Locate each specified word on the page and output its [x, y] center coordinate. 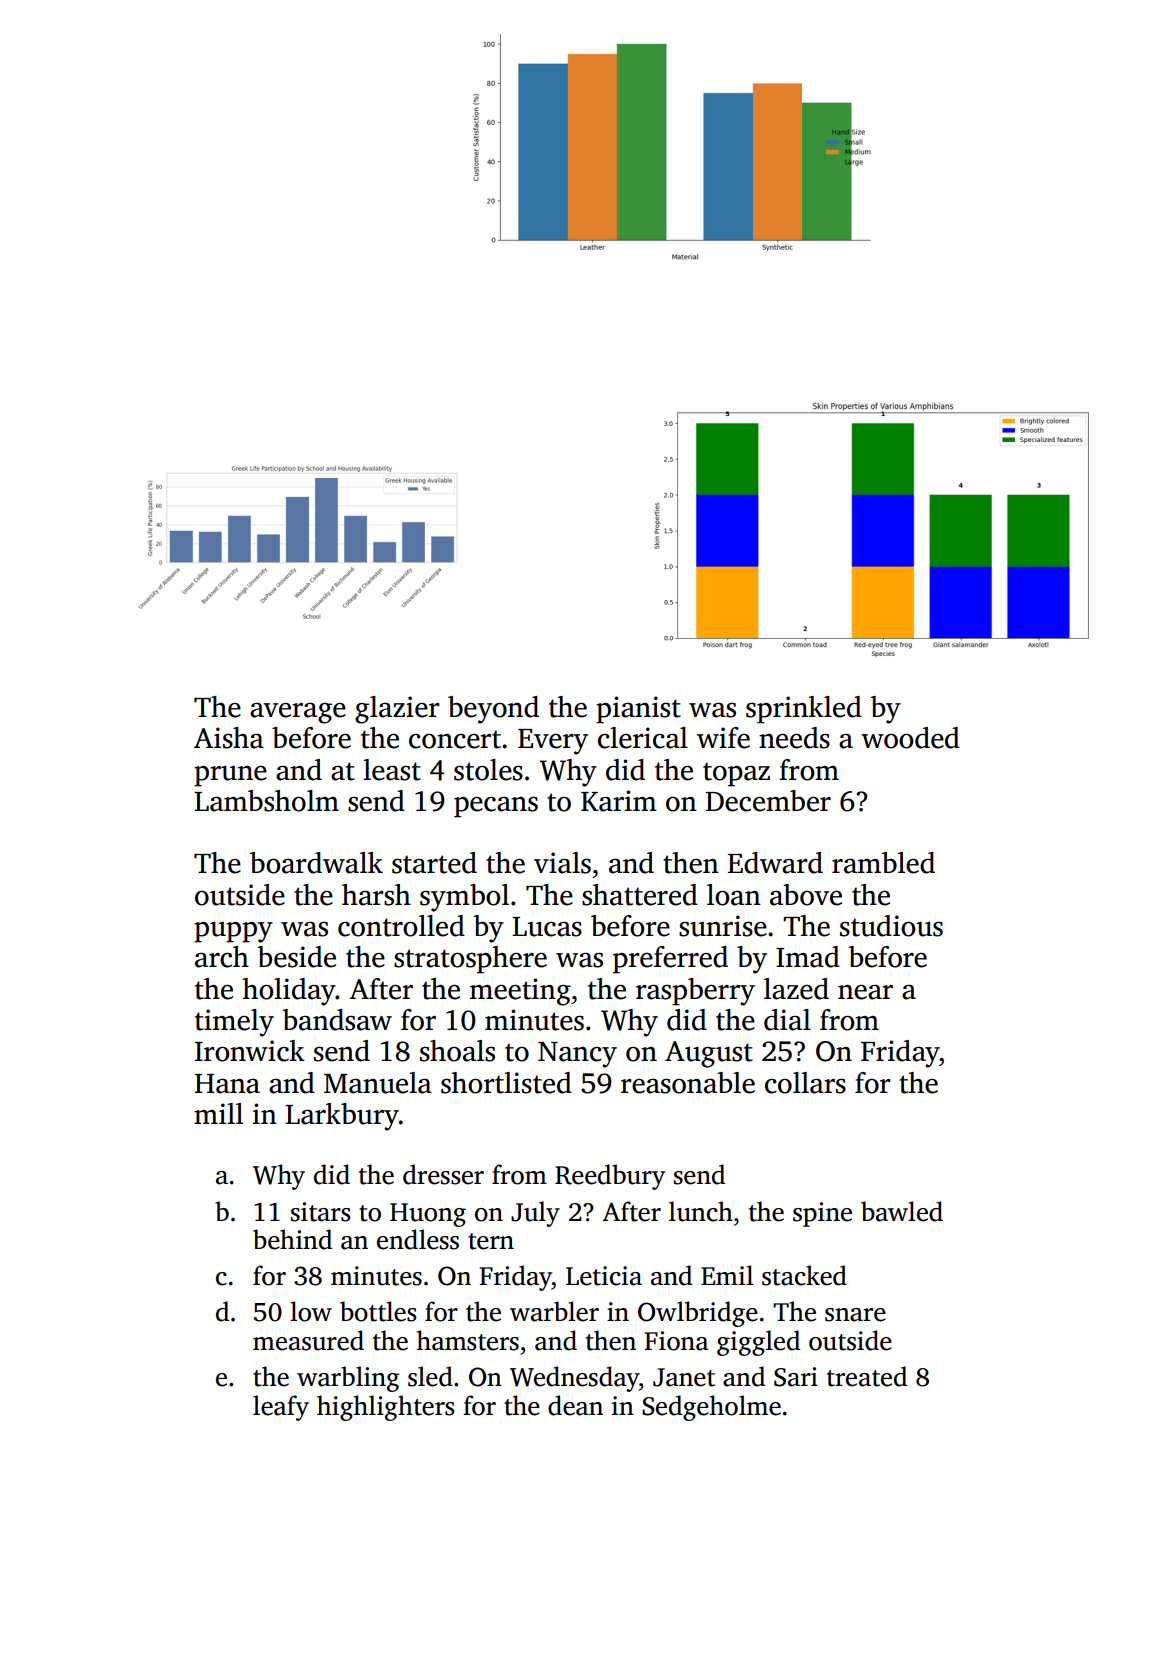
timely [234, 1023]
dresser [443, 1174]
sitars [321, 1212]
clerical [643, 738]
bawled [902, 1211]
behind [292, 1239]
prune [230, 776]
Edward [775, 863]
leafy [281, 1408]
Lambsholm [266, 801]
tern [491, 1241]
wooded [910, 738]
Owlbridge [698, 1314]
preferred [670, 960]
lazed [796, 989]
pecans [496, 807]
